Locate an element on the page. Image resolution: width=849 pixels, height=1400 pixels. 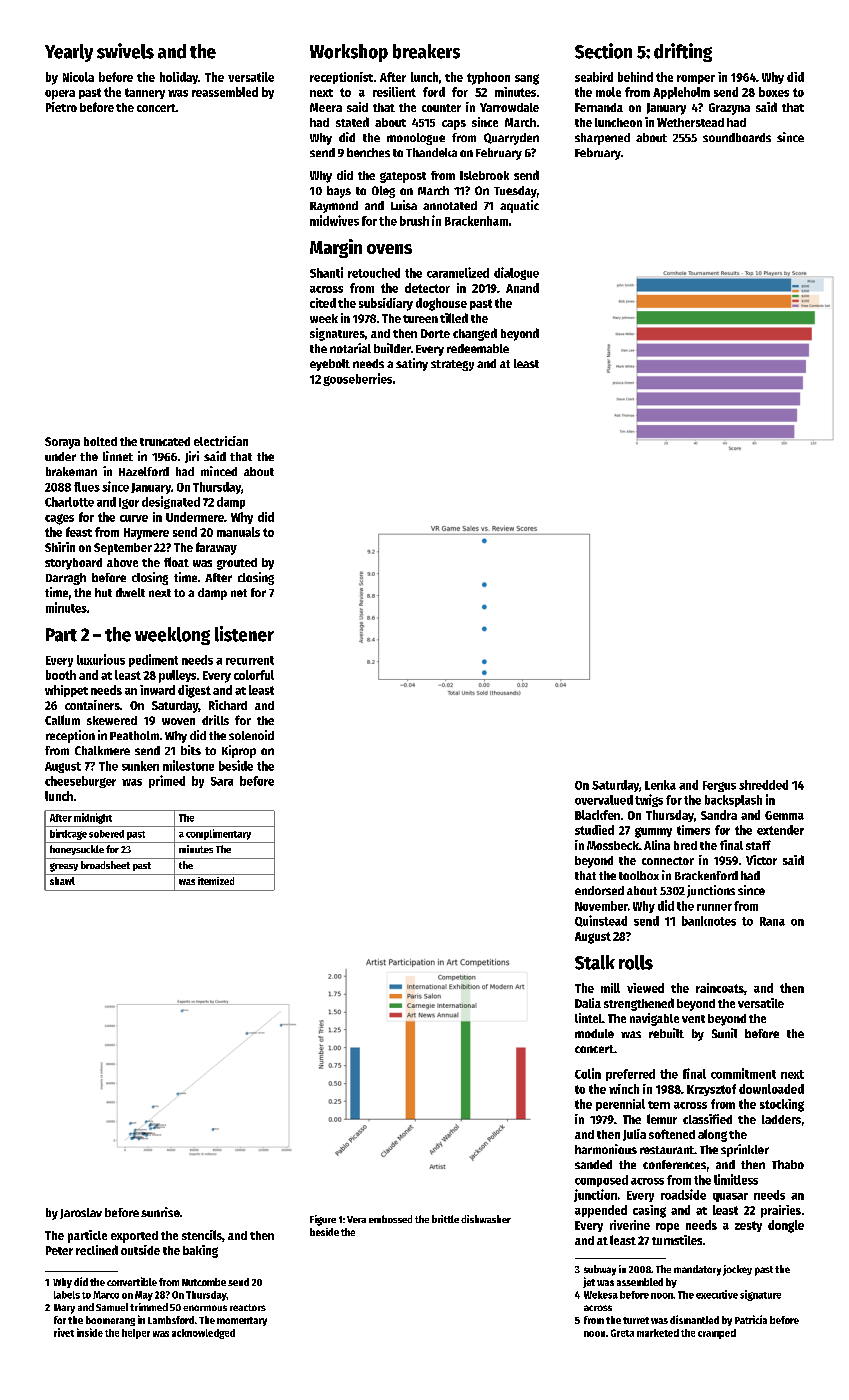
Workshop is located at coordinates (349, 53).
